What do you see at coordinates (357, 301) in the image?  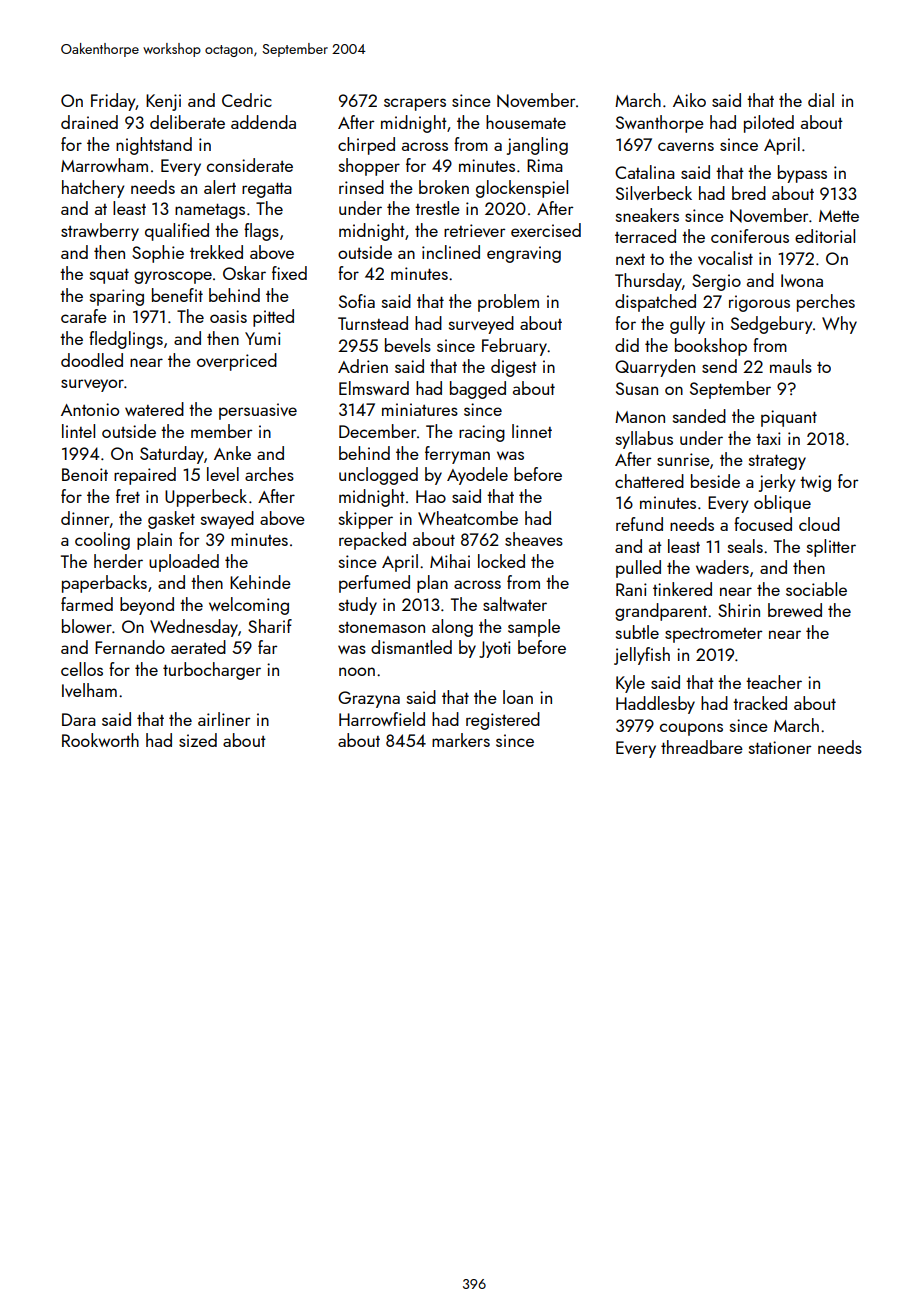 I see `Sofia` at bounding box center [357, 301].
